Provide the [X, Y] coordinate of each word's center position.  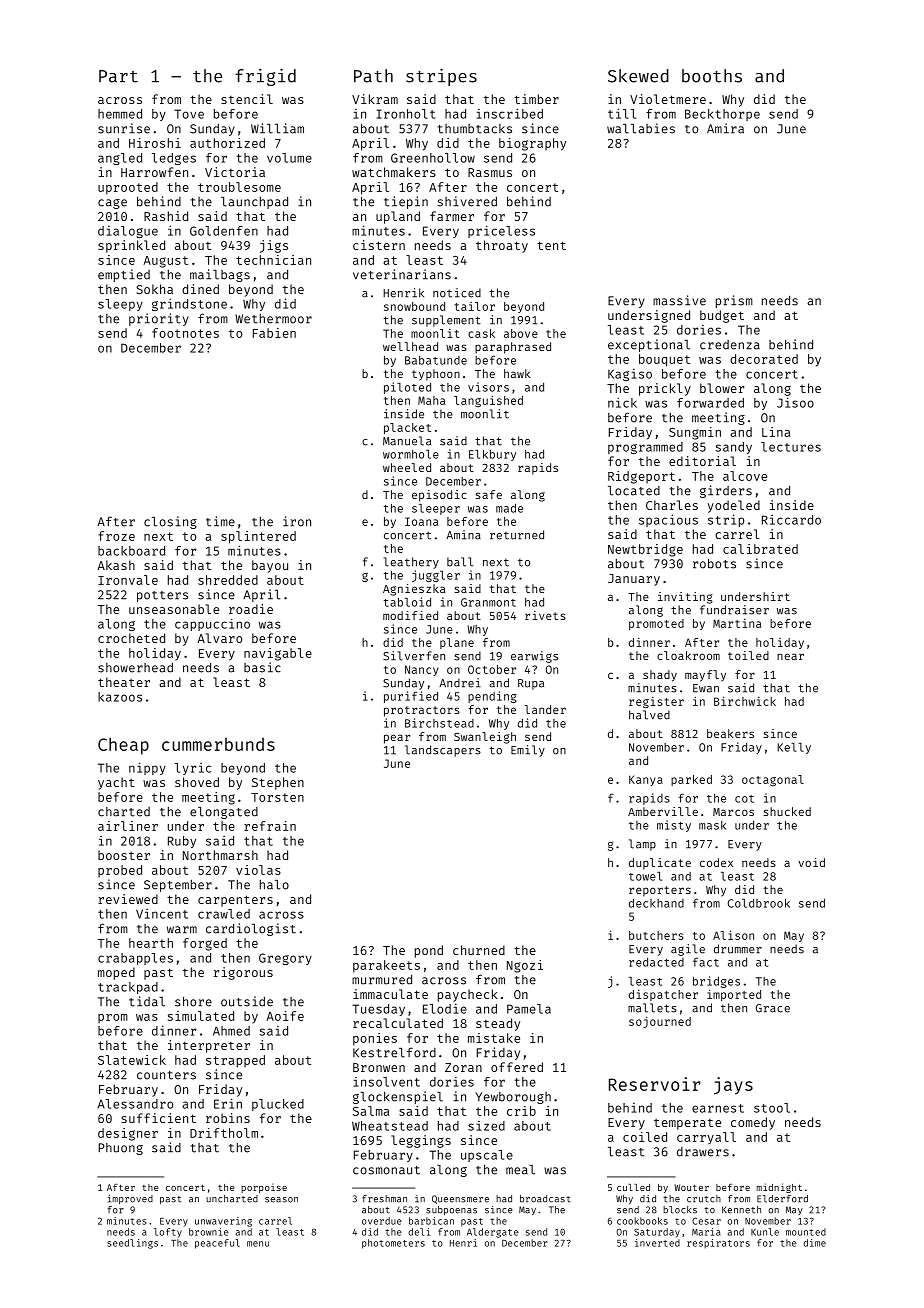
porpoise [264, 1188]
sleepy [120, 305]
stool [772, 1108]
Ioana [421, 521]
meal [520, 1170]
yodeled [734, 506]
